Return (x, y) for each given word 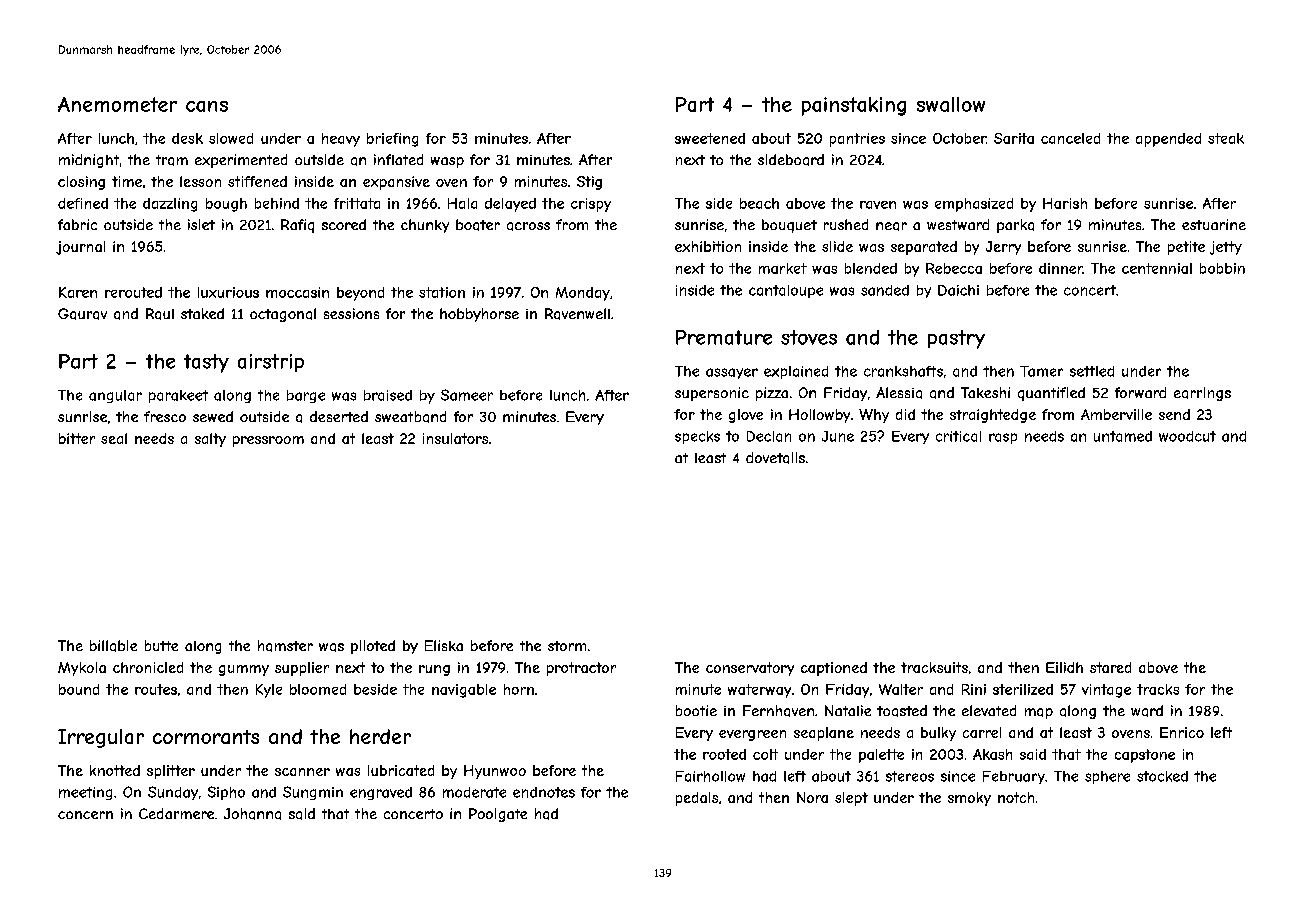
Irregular (101, 738)
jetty (1226, 248)
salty (210, 440)
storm (567, 646)
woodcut (1187, 436)
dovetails (775, 458)
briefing (392, 140)
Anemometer (117, 104)
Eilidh (1064, 667)
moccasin (297, 292)
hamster (285, 646)
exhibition (708, 246)
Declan (769, 436)
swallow (951, 104)
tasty (206, 363)
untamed (1123, 436)
